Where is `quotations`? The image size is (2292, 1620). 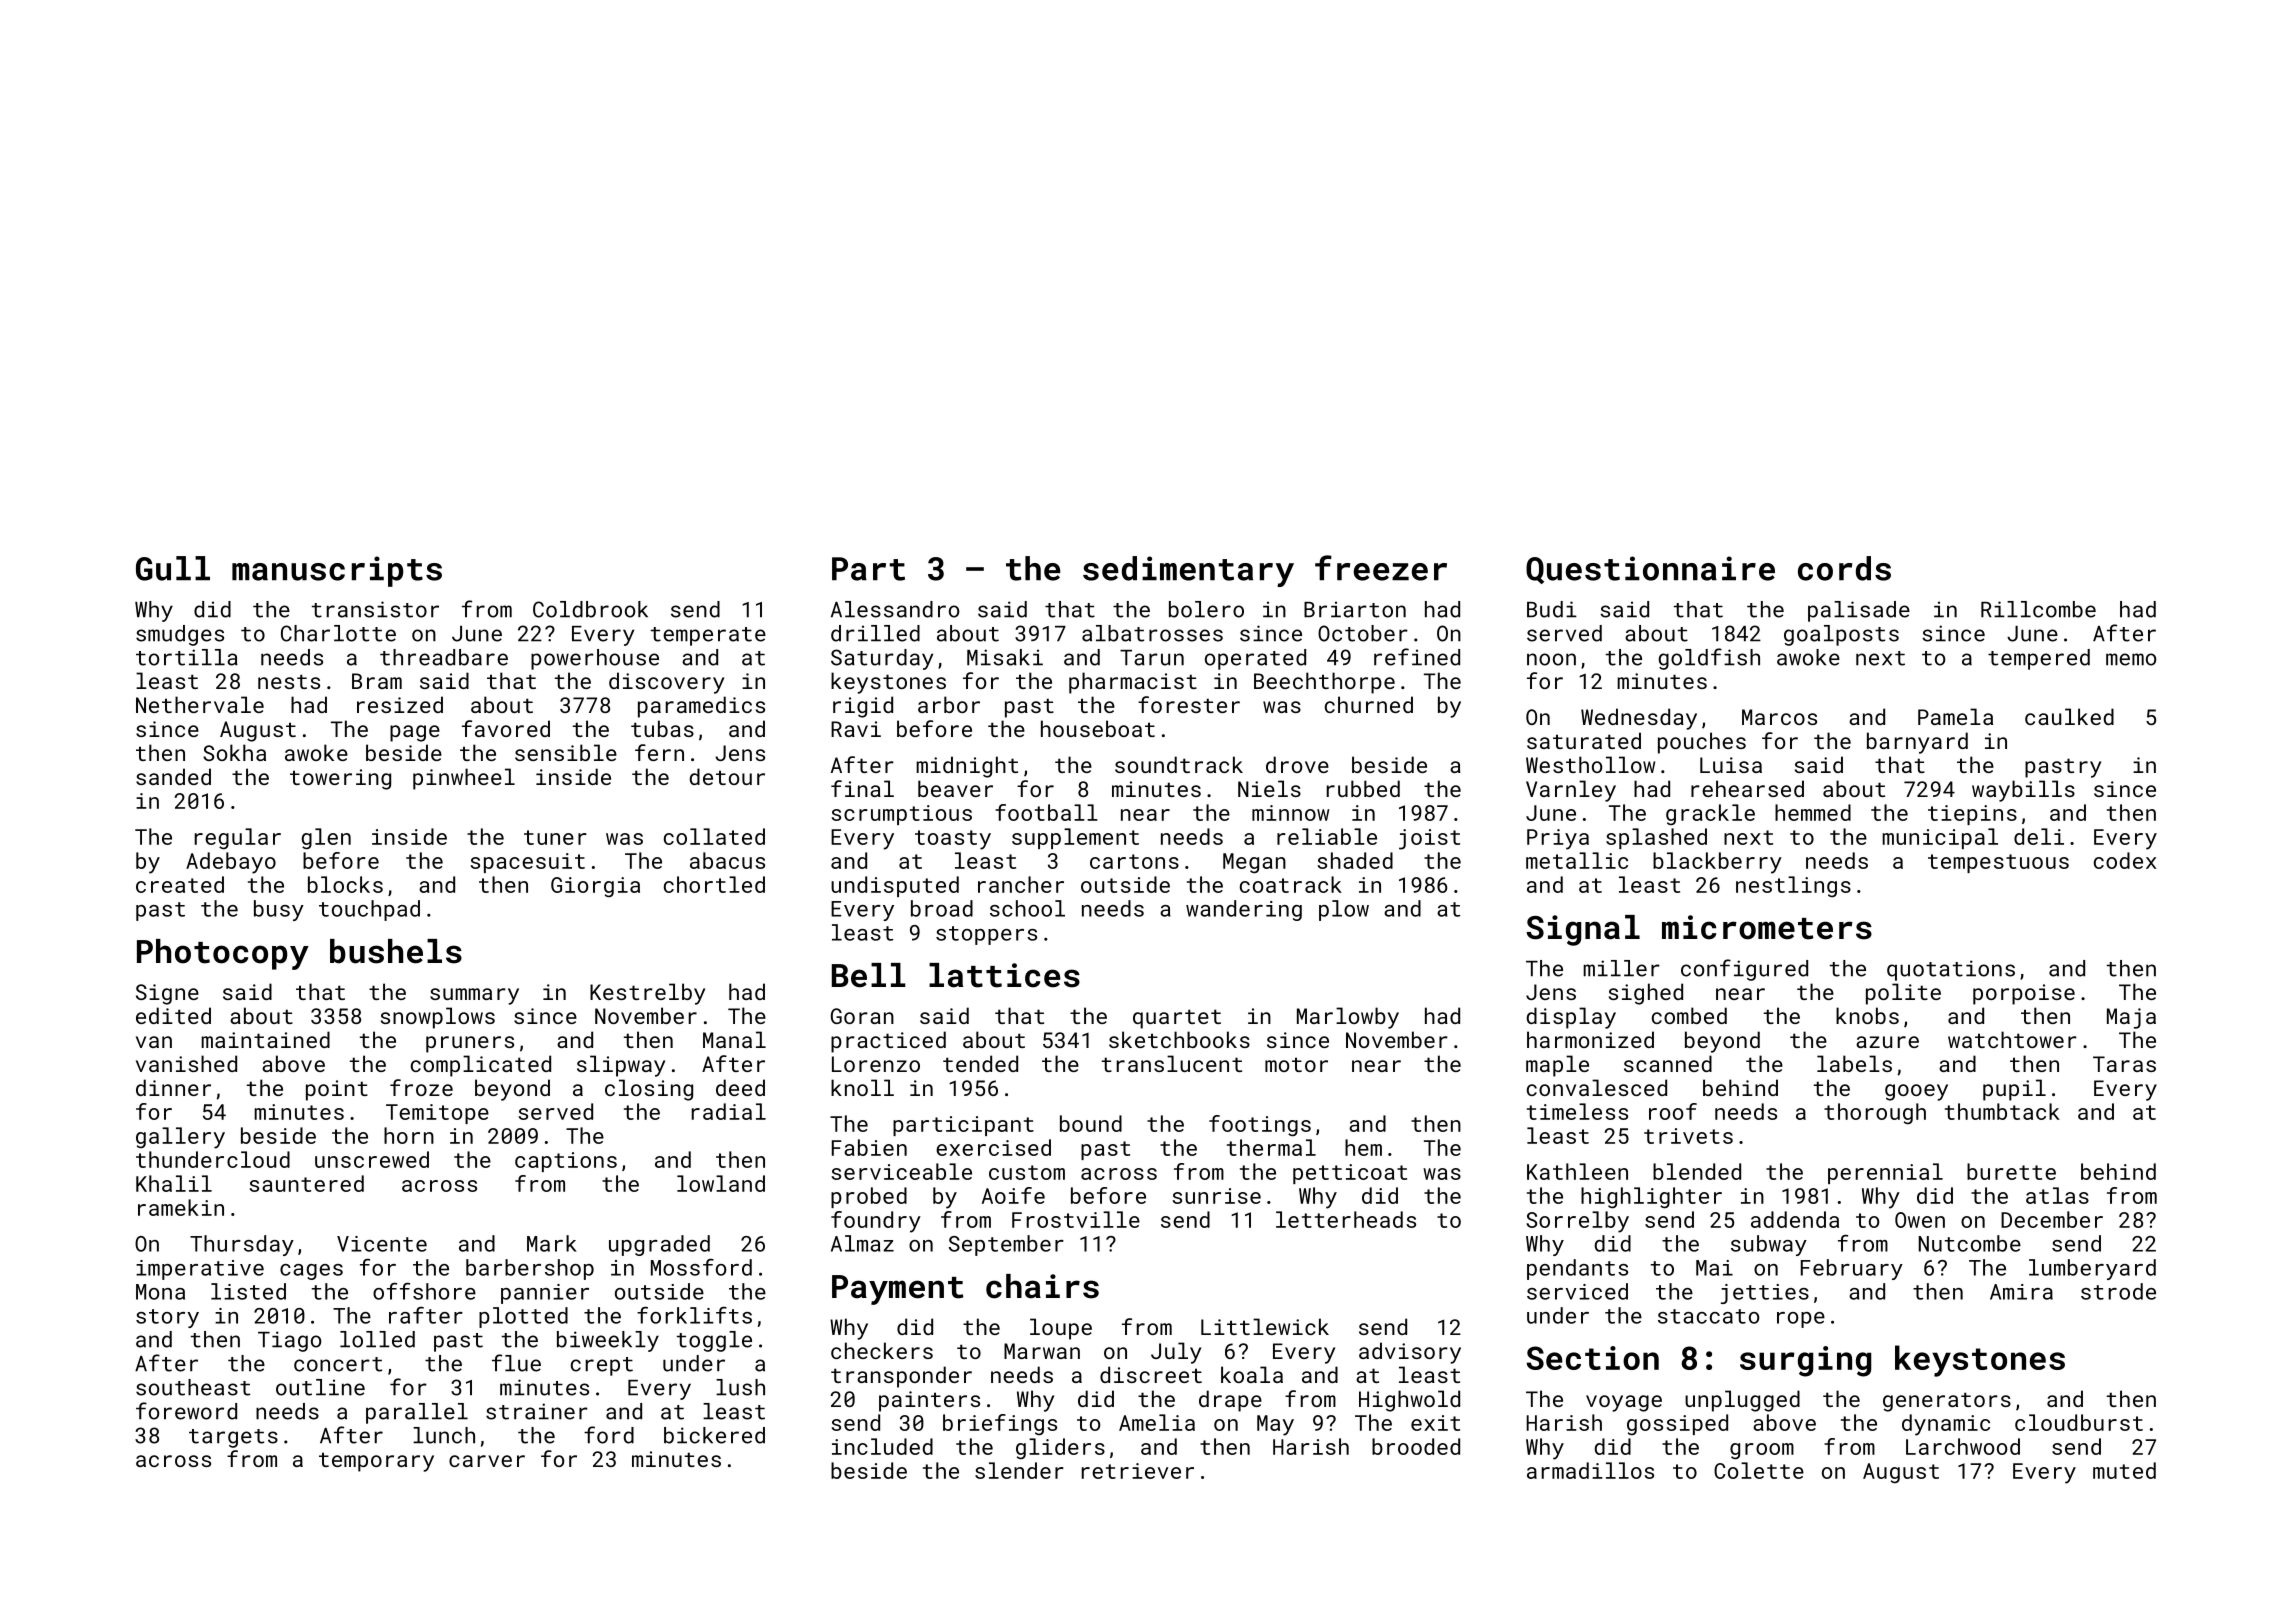 quotations is located at coordinates (1951, 970).
